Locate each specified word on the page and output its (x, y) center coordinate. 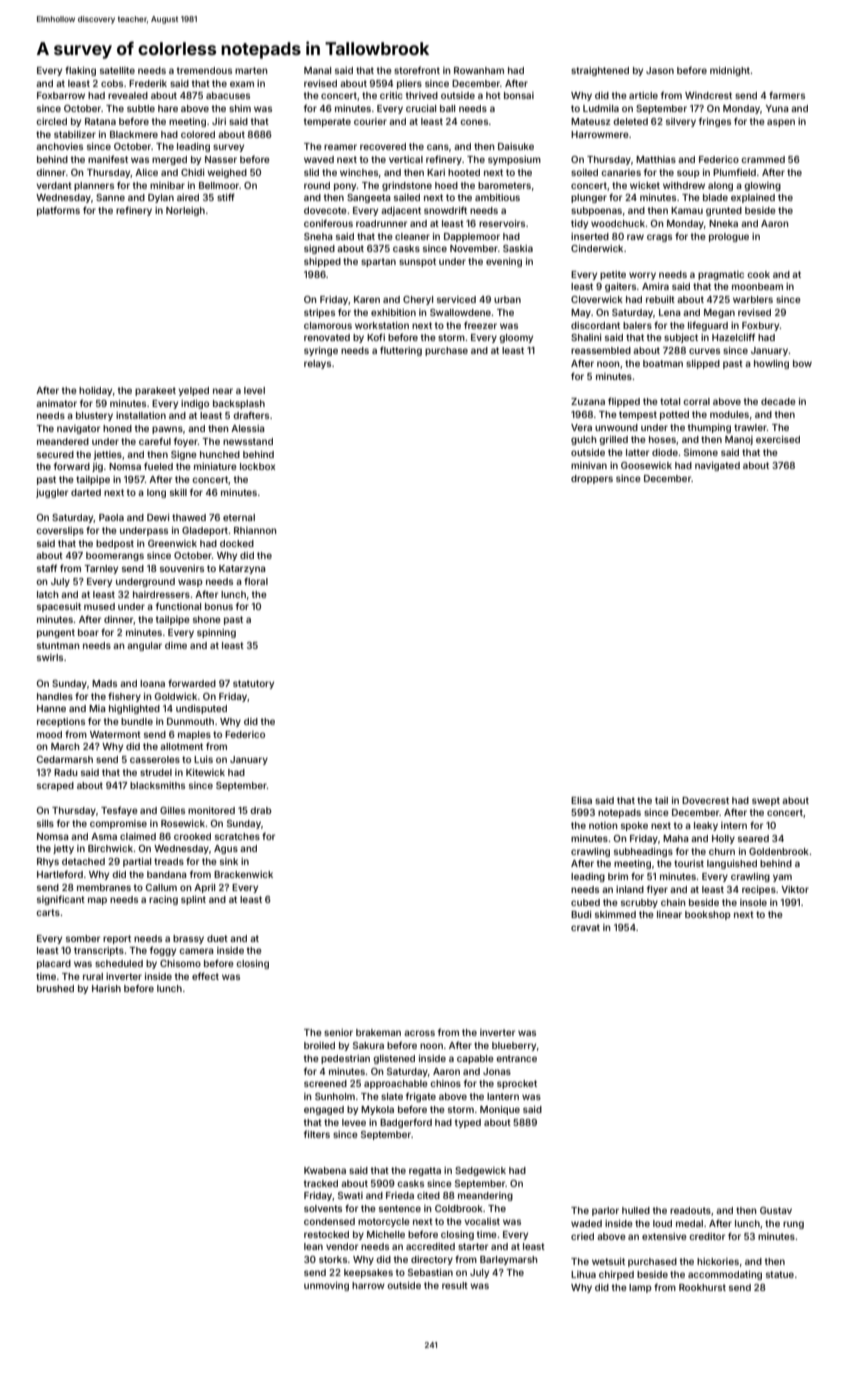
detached (83, 861)
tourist (689, 863)
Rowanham (479, 70)
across (419, 1033)
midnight (730, 71)
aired (188, 197)
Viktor (795, 889)
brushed (55, 988)
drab (261, 810)
